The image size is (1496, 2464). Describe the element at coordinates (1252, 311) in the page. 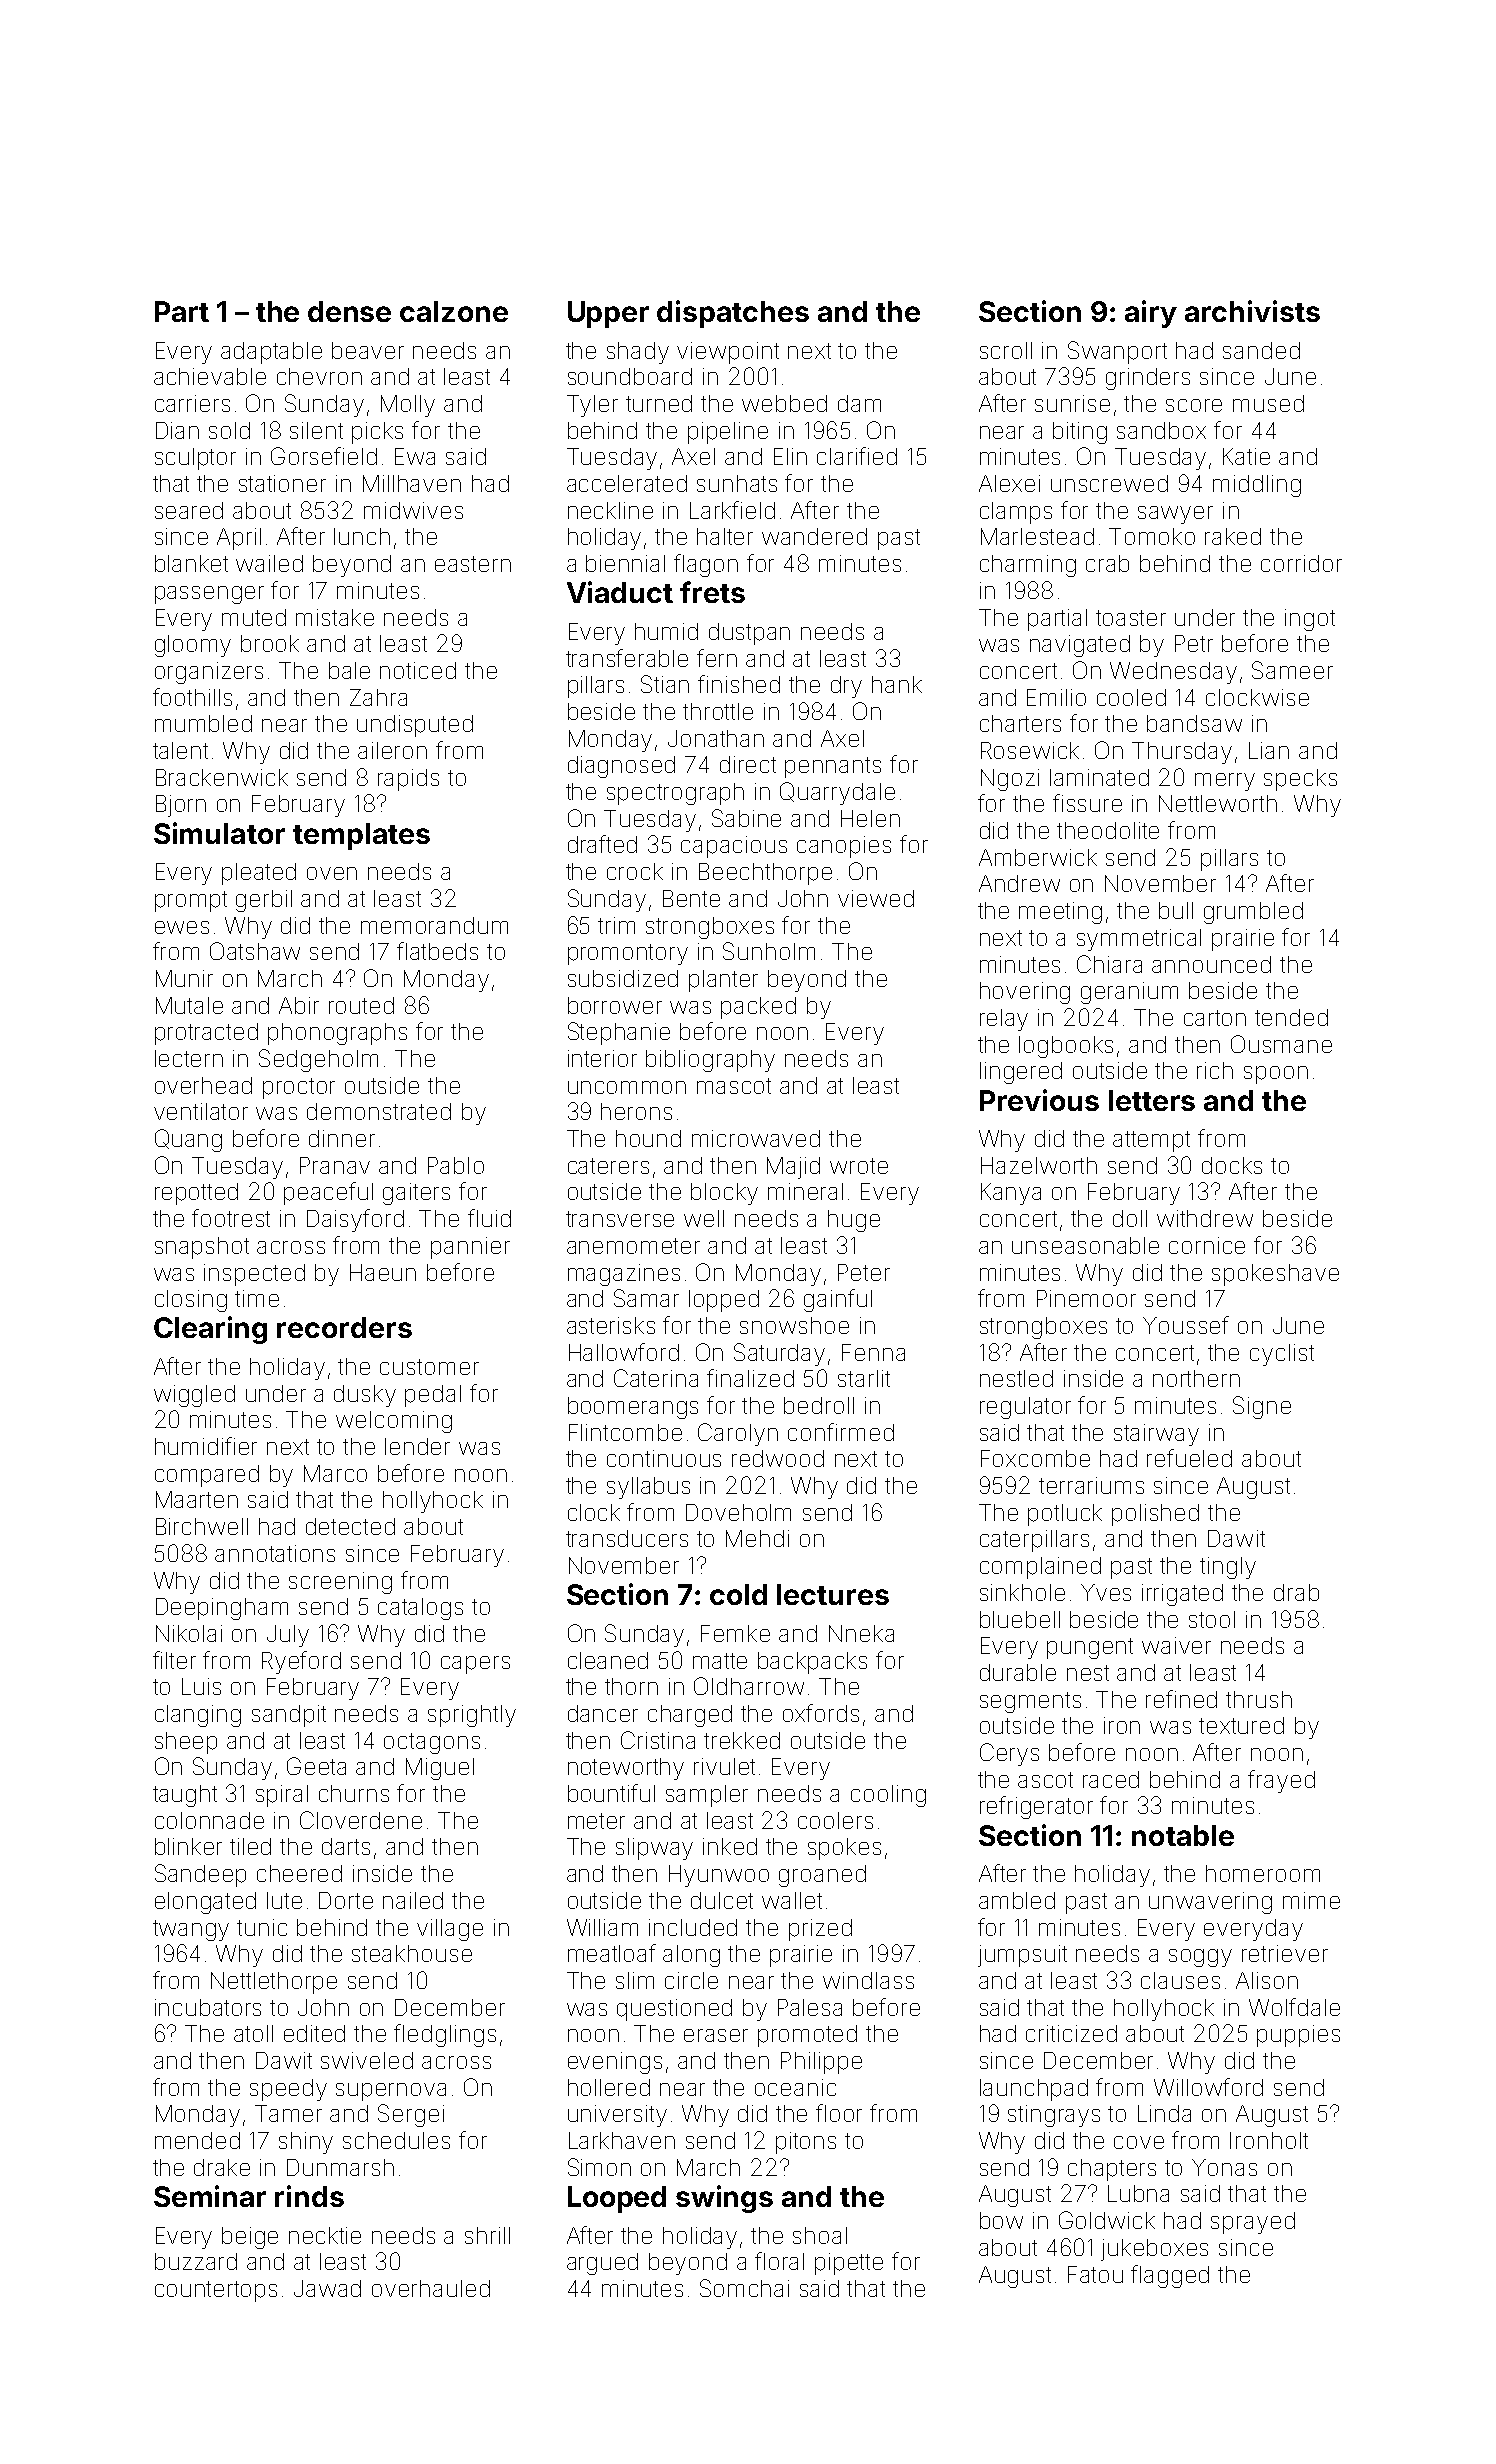

I see `archivists` at that location.
